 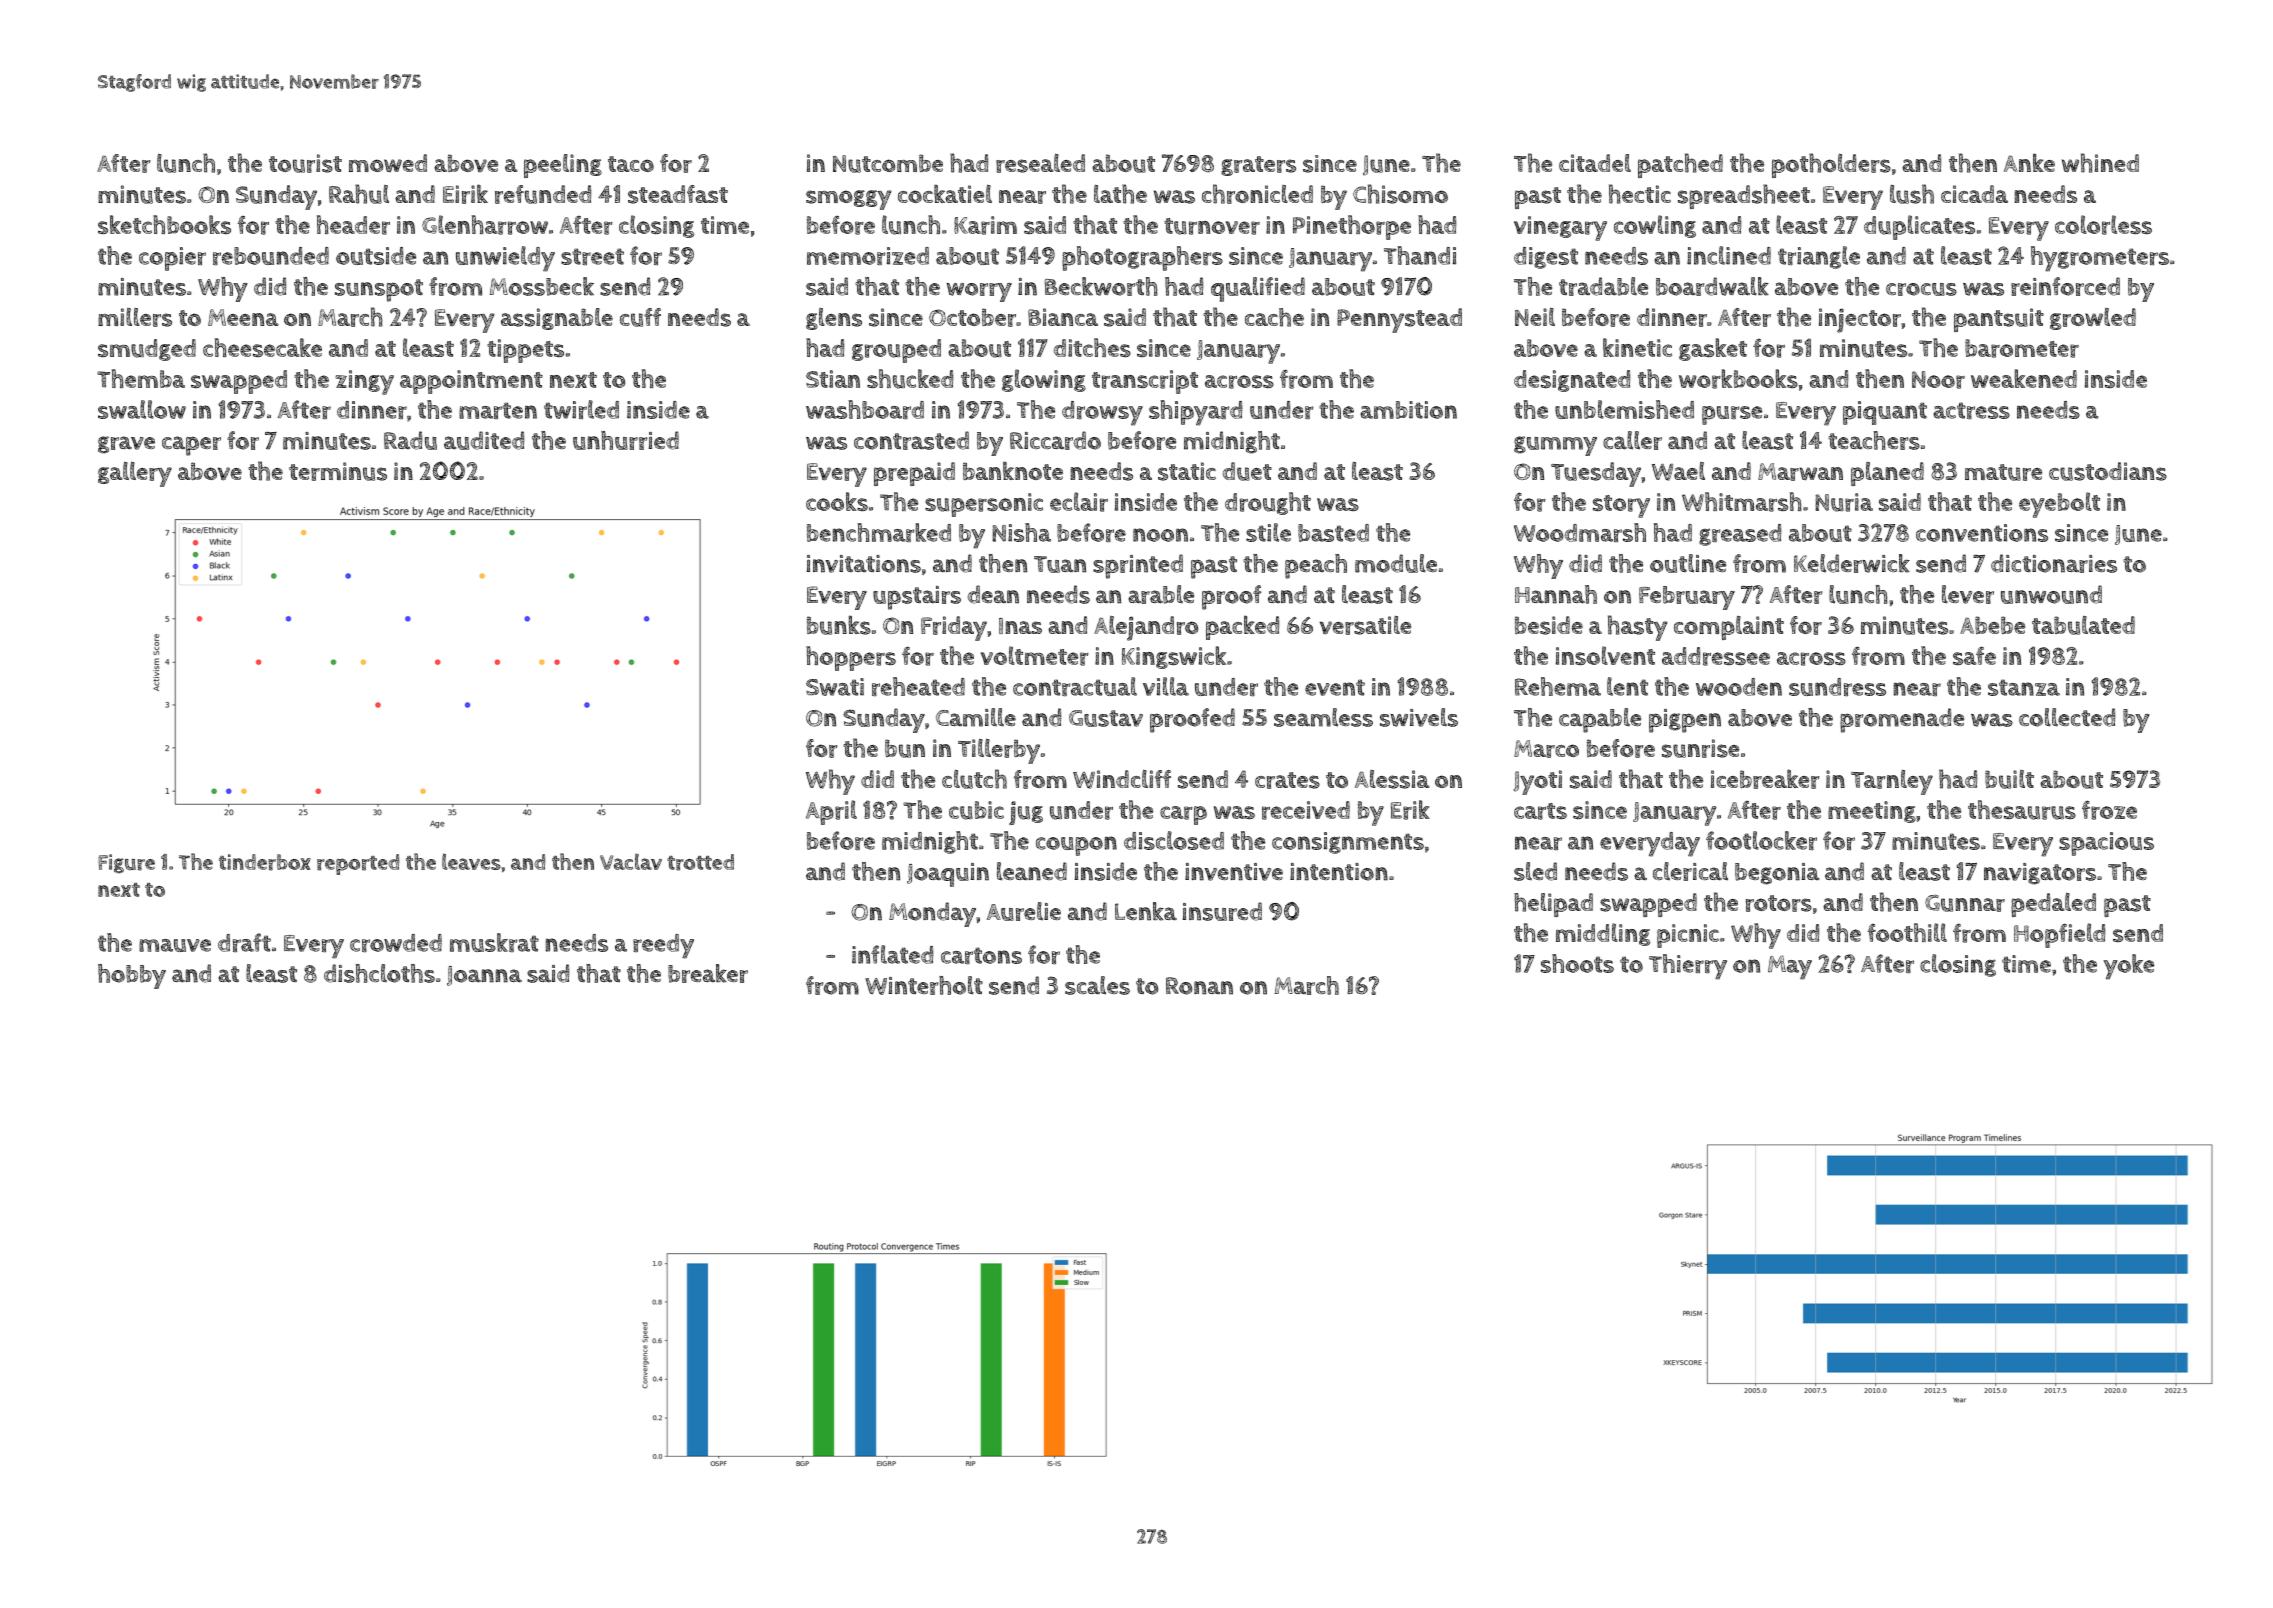 What do you see at coordinates (631, 861) in the document?
I see `Vaclav` at bounding box center [631, 861].
